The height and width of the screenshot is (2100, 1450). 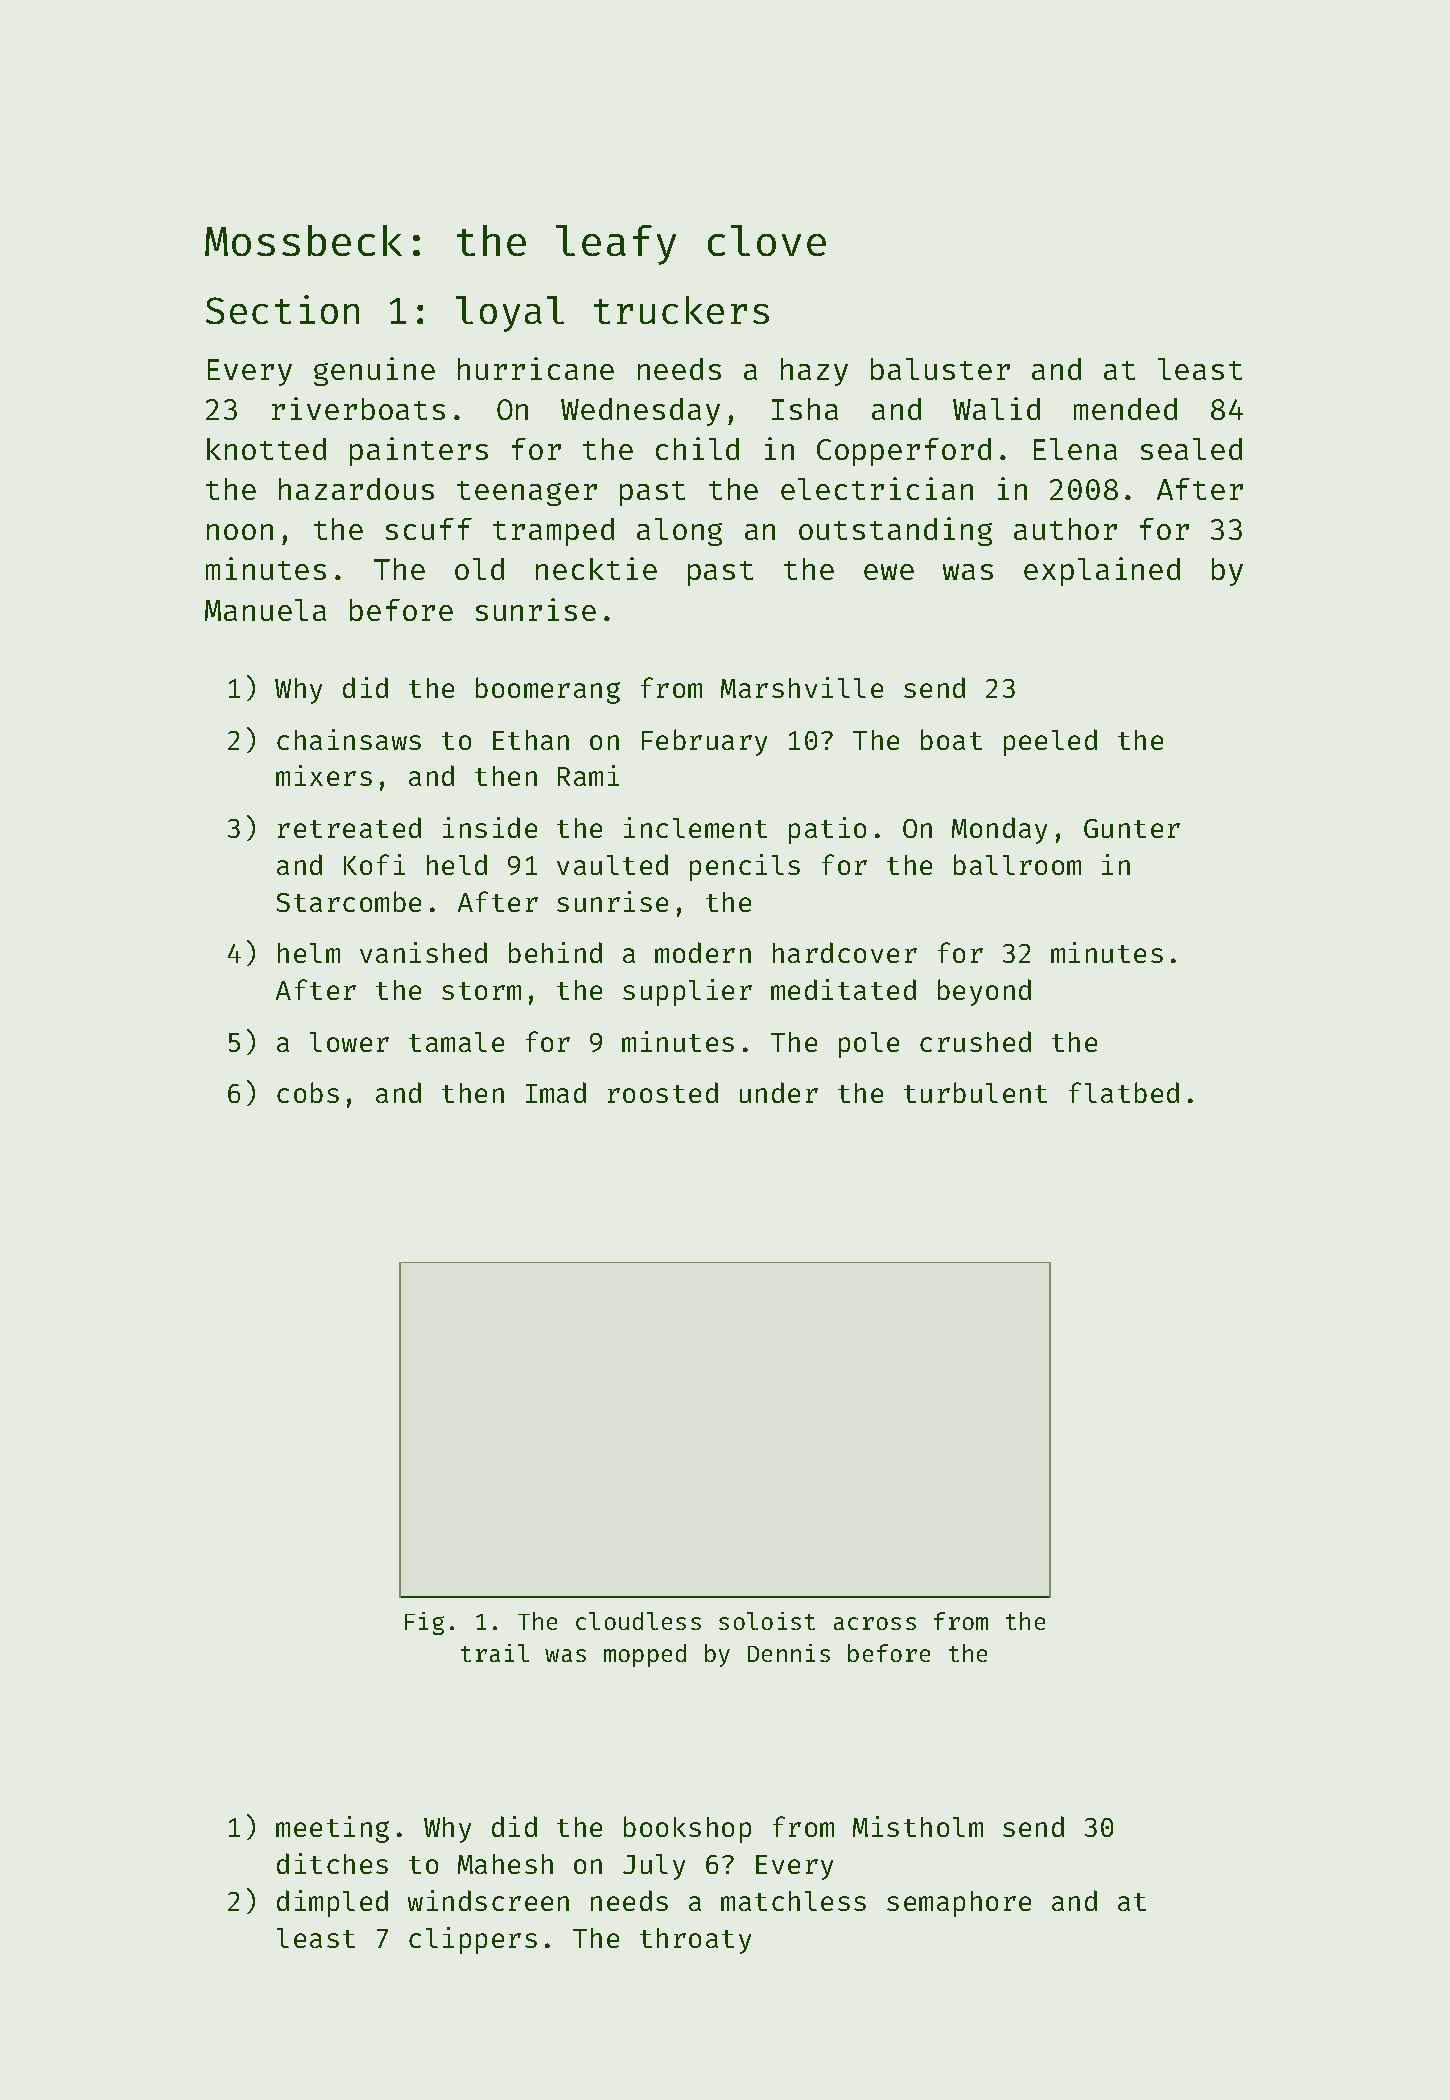 I want to click on old, so click(x=479, y=569).
